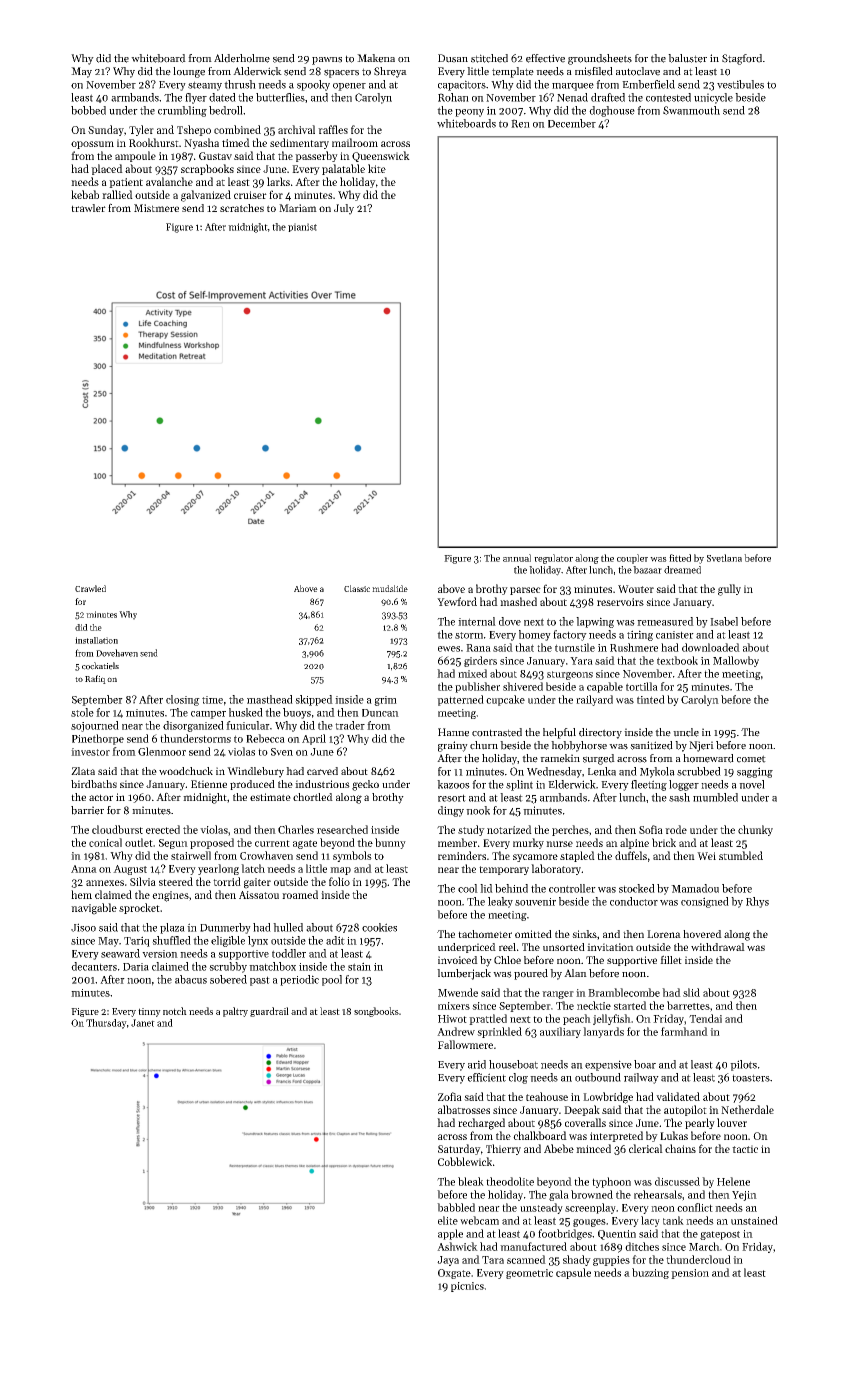  Describe the element at coordinates (724, 558) in the image. I see `Svetlana` at that location.
